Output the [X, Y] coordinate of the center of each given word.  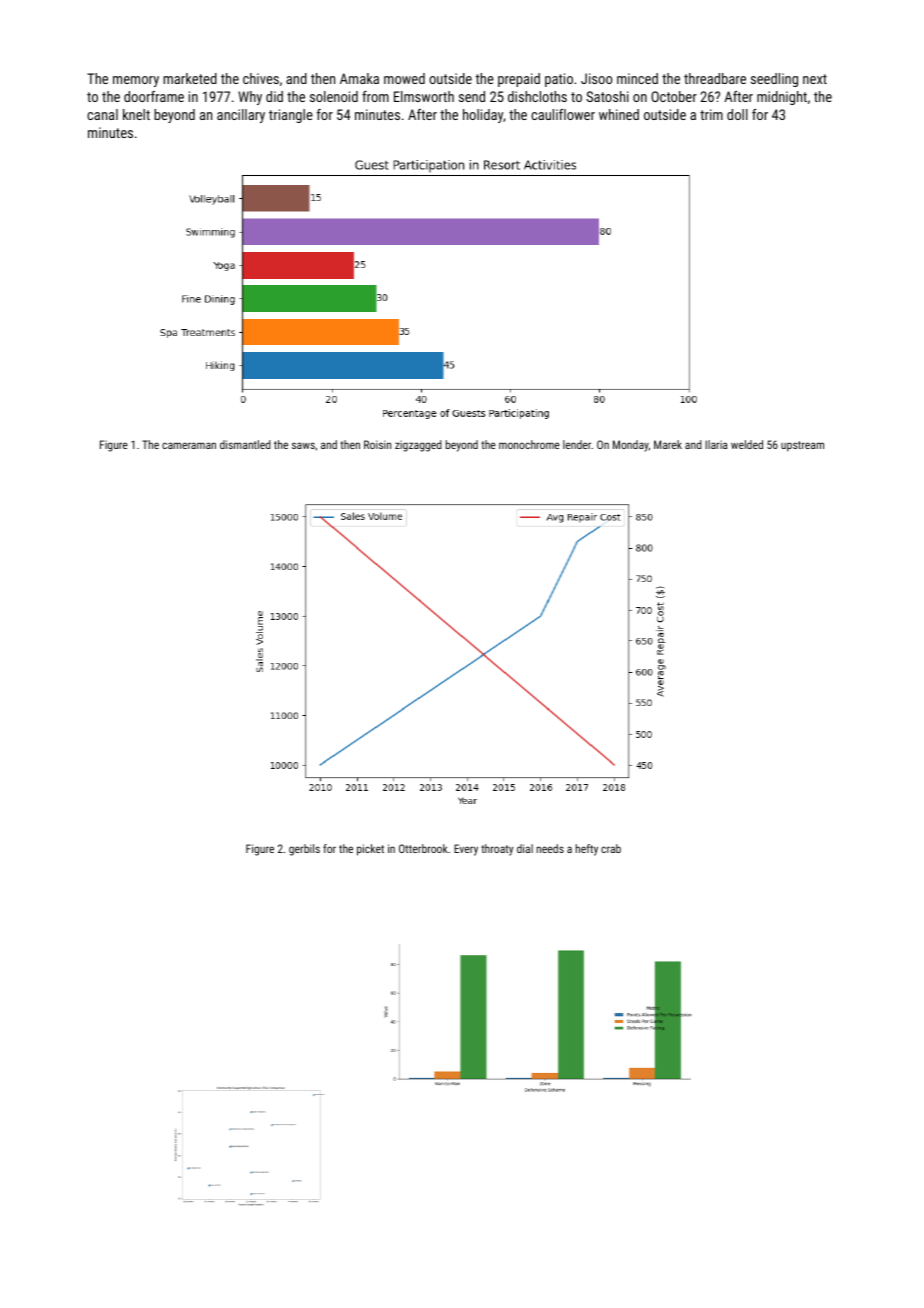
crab [611, 848]
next [815, 79]
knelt [136, 114]
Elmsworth [424, 96]
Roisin [377, 444]
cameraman [189, 445]
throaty [497, 850]
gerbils [304, 850]
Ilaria [716, 444]
